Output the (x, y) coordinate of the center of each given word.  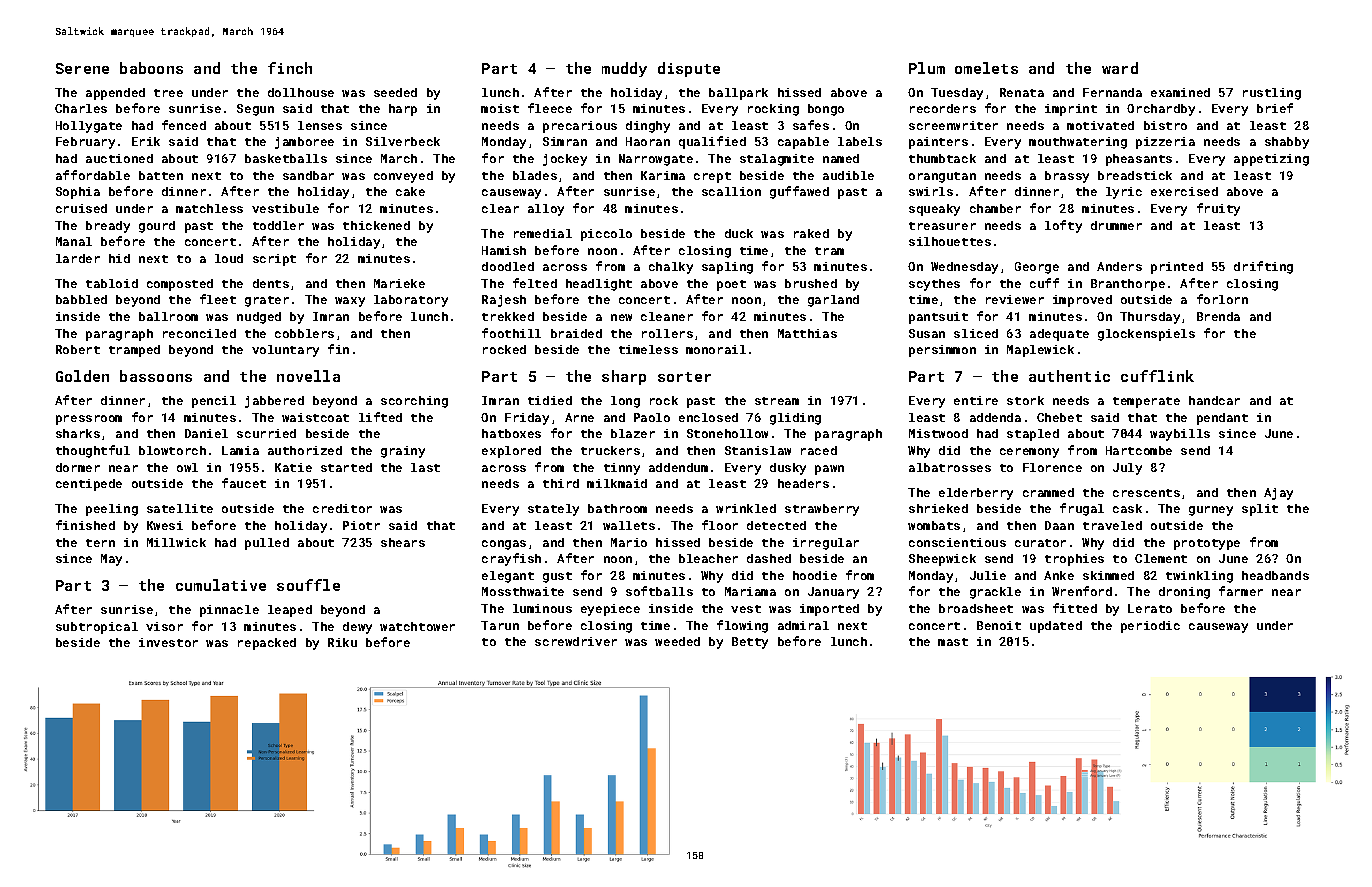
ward (1120, 68)
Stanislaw (758, 450)
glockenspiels (1146, 335)
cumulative (221, 585)
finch (290, 68)
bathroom (617, 508)
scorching (414, 402)
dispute (689, 69)
